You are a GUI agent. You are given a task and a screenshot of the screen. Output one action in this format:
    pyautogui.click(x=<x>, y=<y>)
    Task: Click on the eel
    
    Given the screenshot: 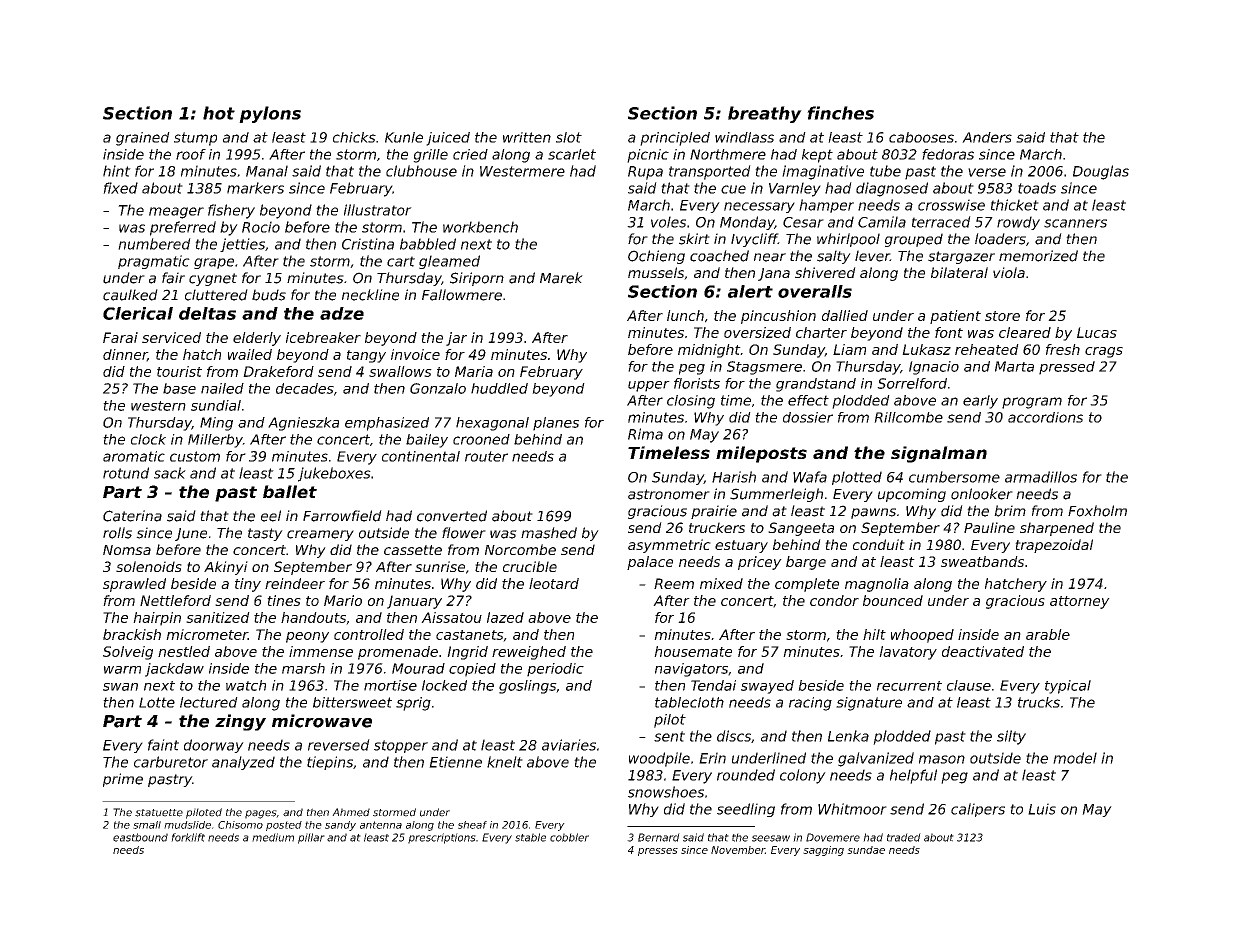 What is the action you would take?
    pyautogui.click(x=271, y=516)
